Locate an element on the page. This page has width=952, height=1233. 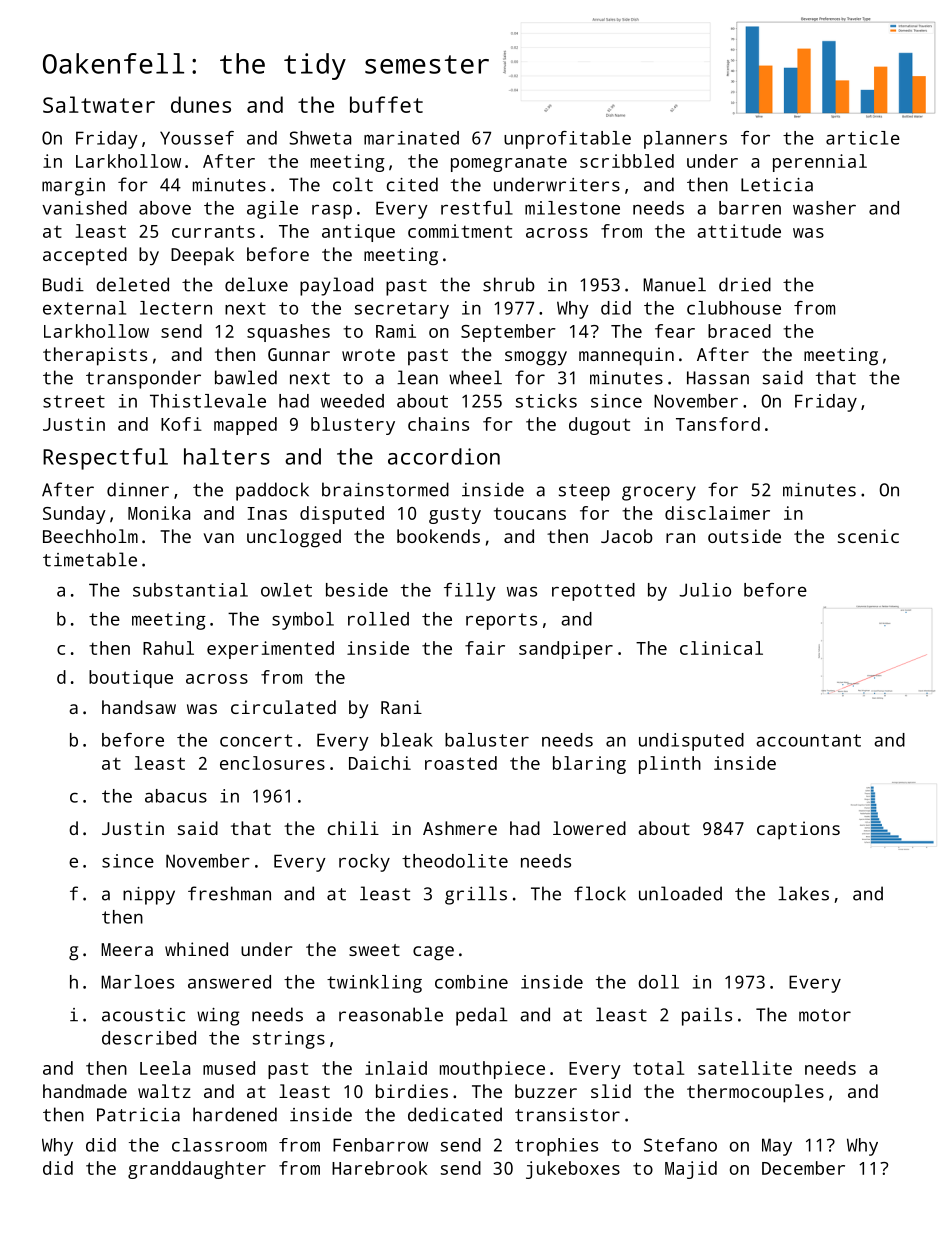
antique is located at coordinates (358, 233).
